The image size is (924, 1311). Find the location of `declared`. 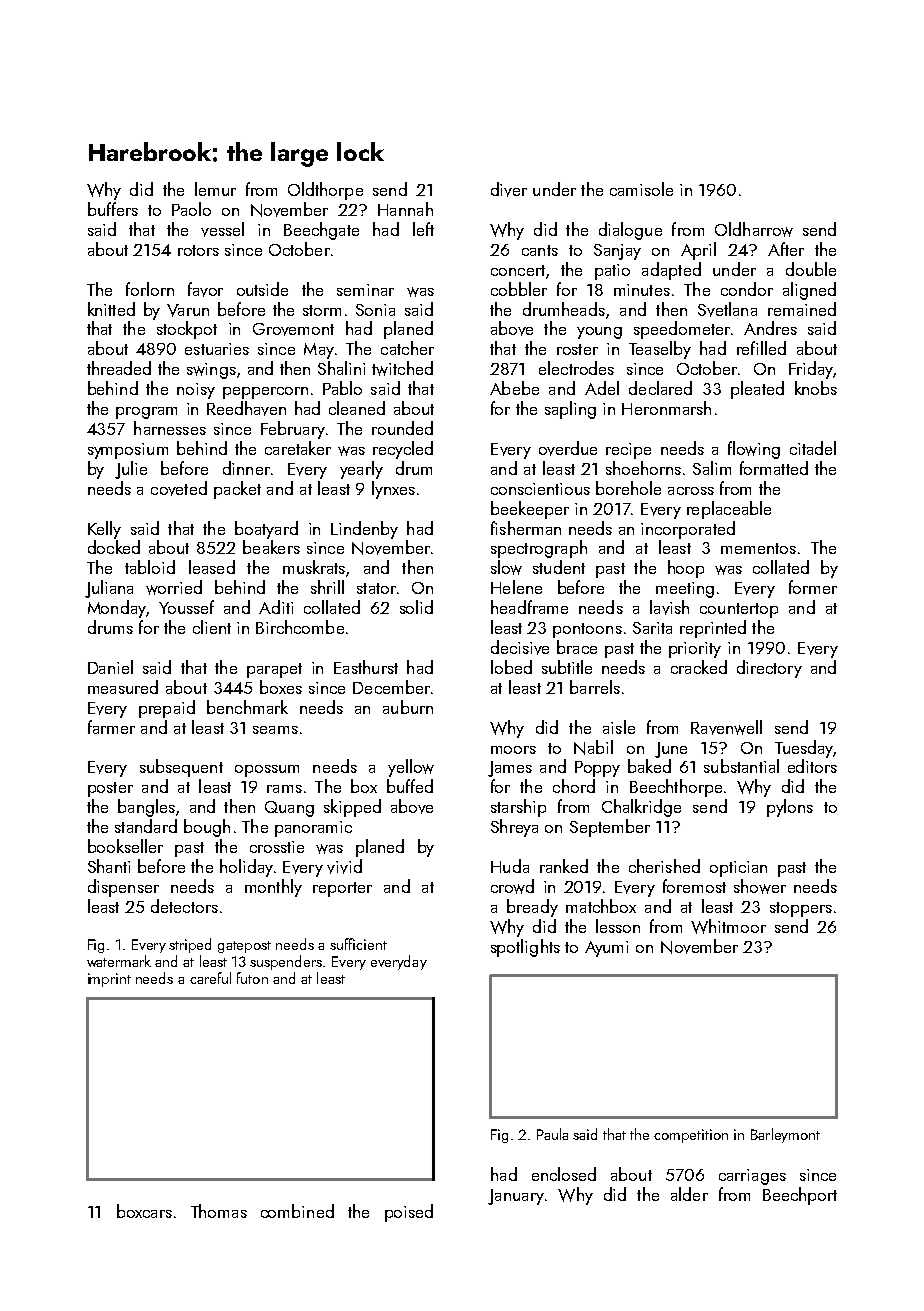

declared is located at coordinates (660, 388).
